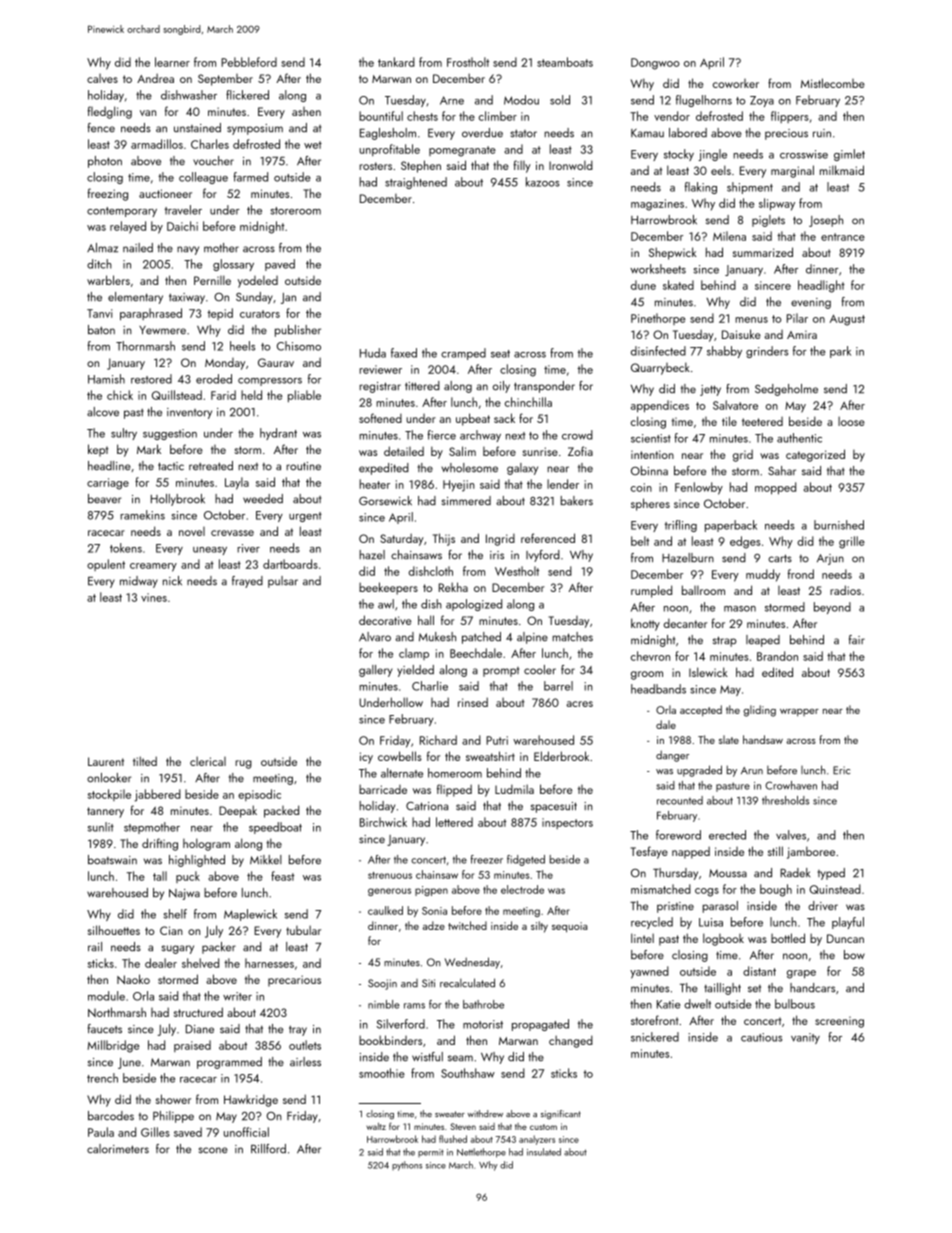  What do you see at coordinates (102, 248) in the image?
I see `Almaz` at bounding box center [102, 248].
